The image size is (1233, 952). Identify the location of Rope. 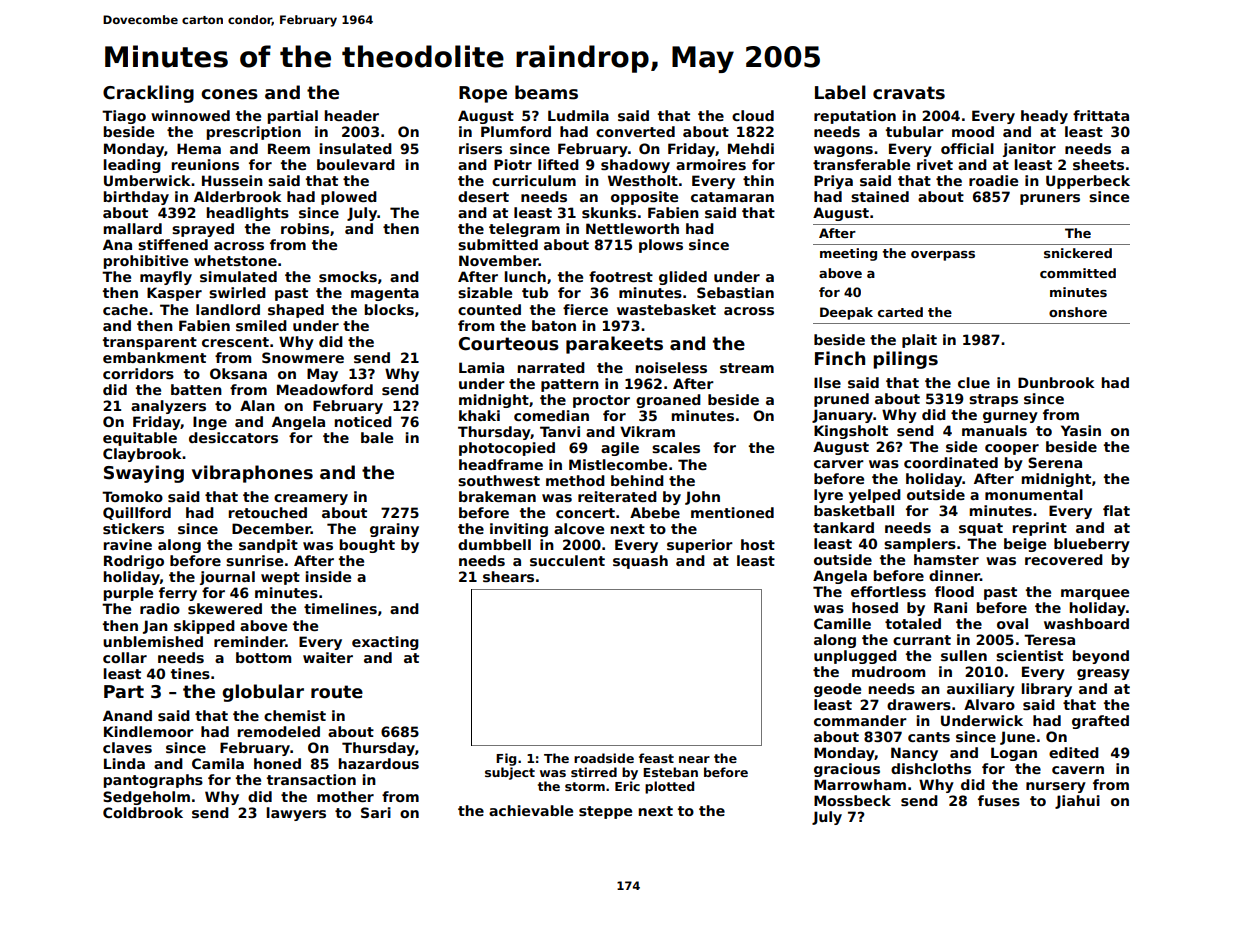
(483, 94).
